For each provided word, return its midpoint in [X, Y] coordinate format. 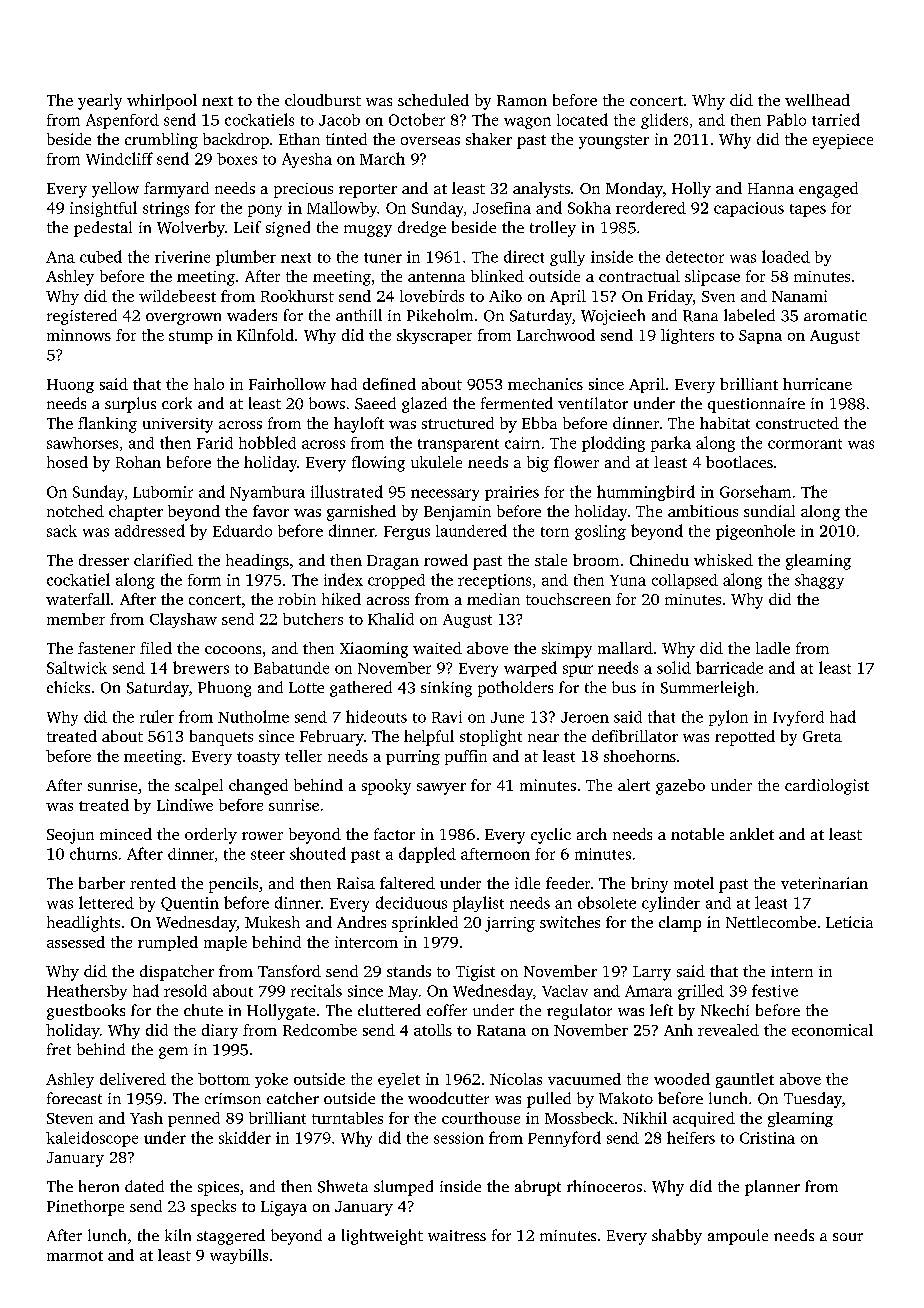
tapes [808, 210]
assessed [76, 942]
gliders [664, 121]
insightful [103, 209]
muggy [368, 231]
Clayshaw [183, 620]
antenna [436, 277]
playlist [478, 904]
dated [144, 1186]
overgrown [183, 319]
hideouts [376, 716]
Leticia [849, 922]
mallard [625, 648]
